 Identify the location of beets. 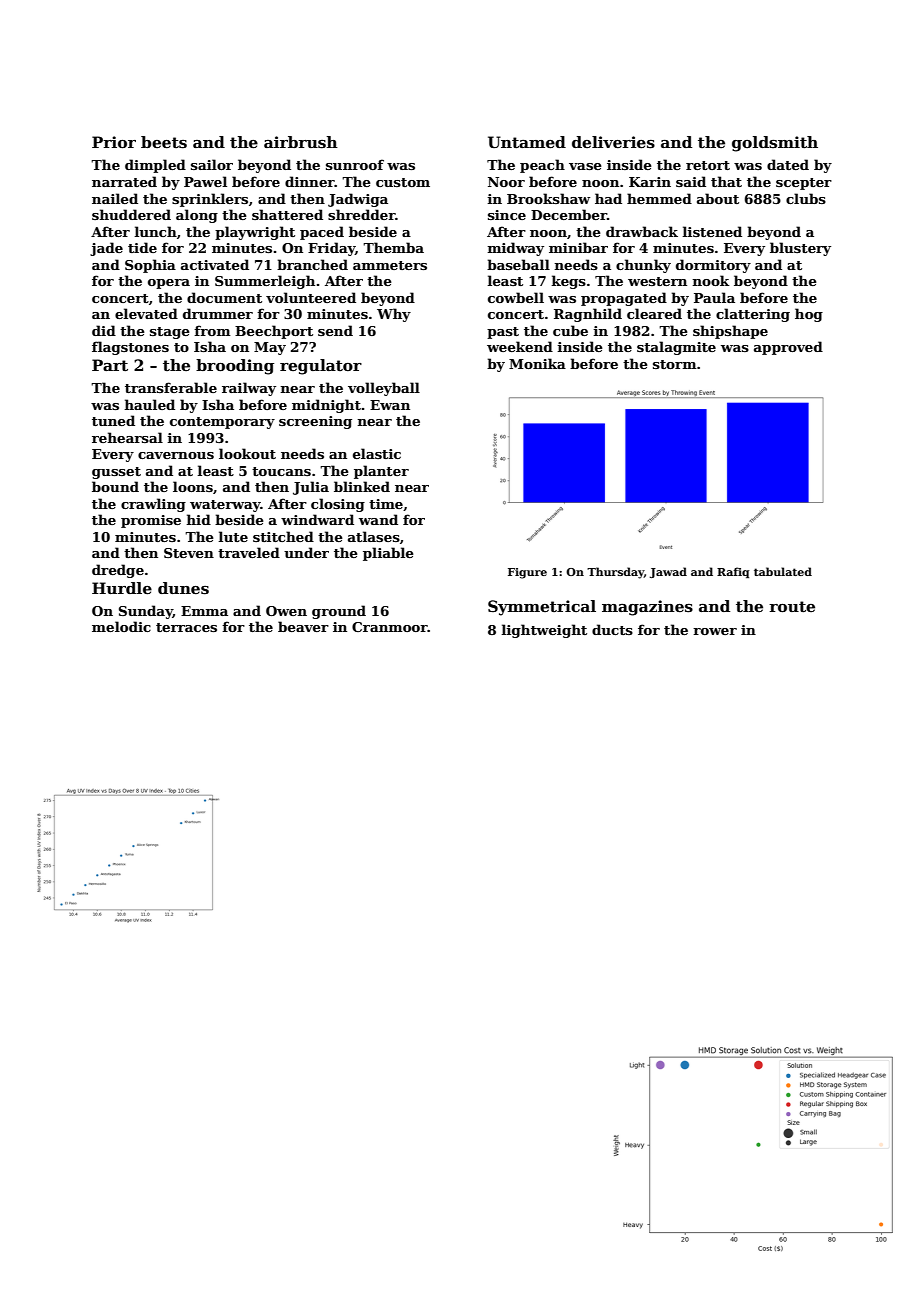
(164, 142).
